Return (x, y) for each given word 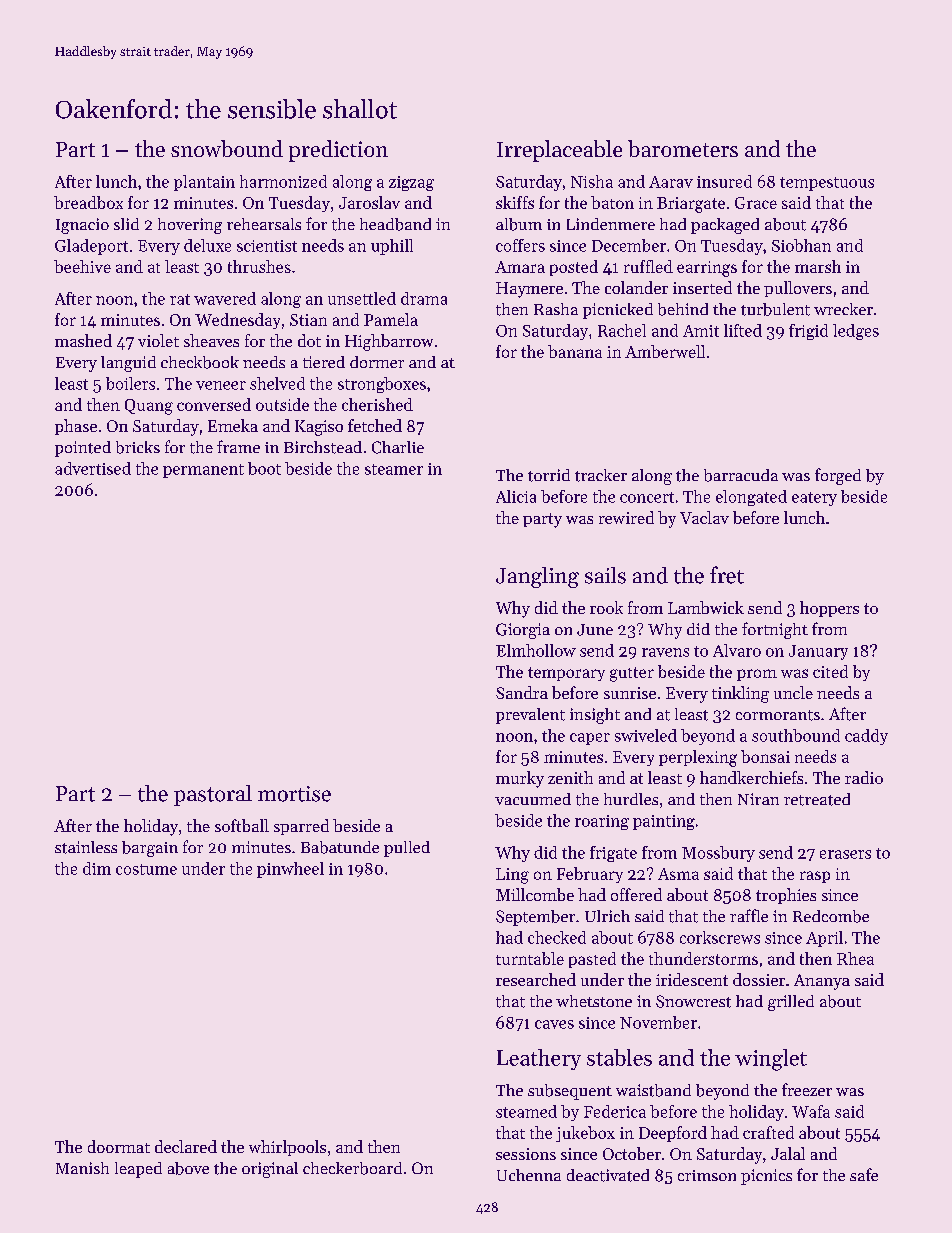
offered (636, 894)
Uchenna (529, 1175)
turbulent (775, 309)
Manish (82, 1168)
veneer (221, 385)
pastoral (213, 795)
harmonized (283, 181)
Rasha (556, 309)
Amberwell (665, 351)
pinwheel (290, 870)
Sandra (522, 692)
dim (97, 868)
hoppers (829, 609)
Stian (308, 320)
